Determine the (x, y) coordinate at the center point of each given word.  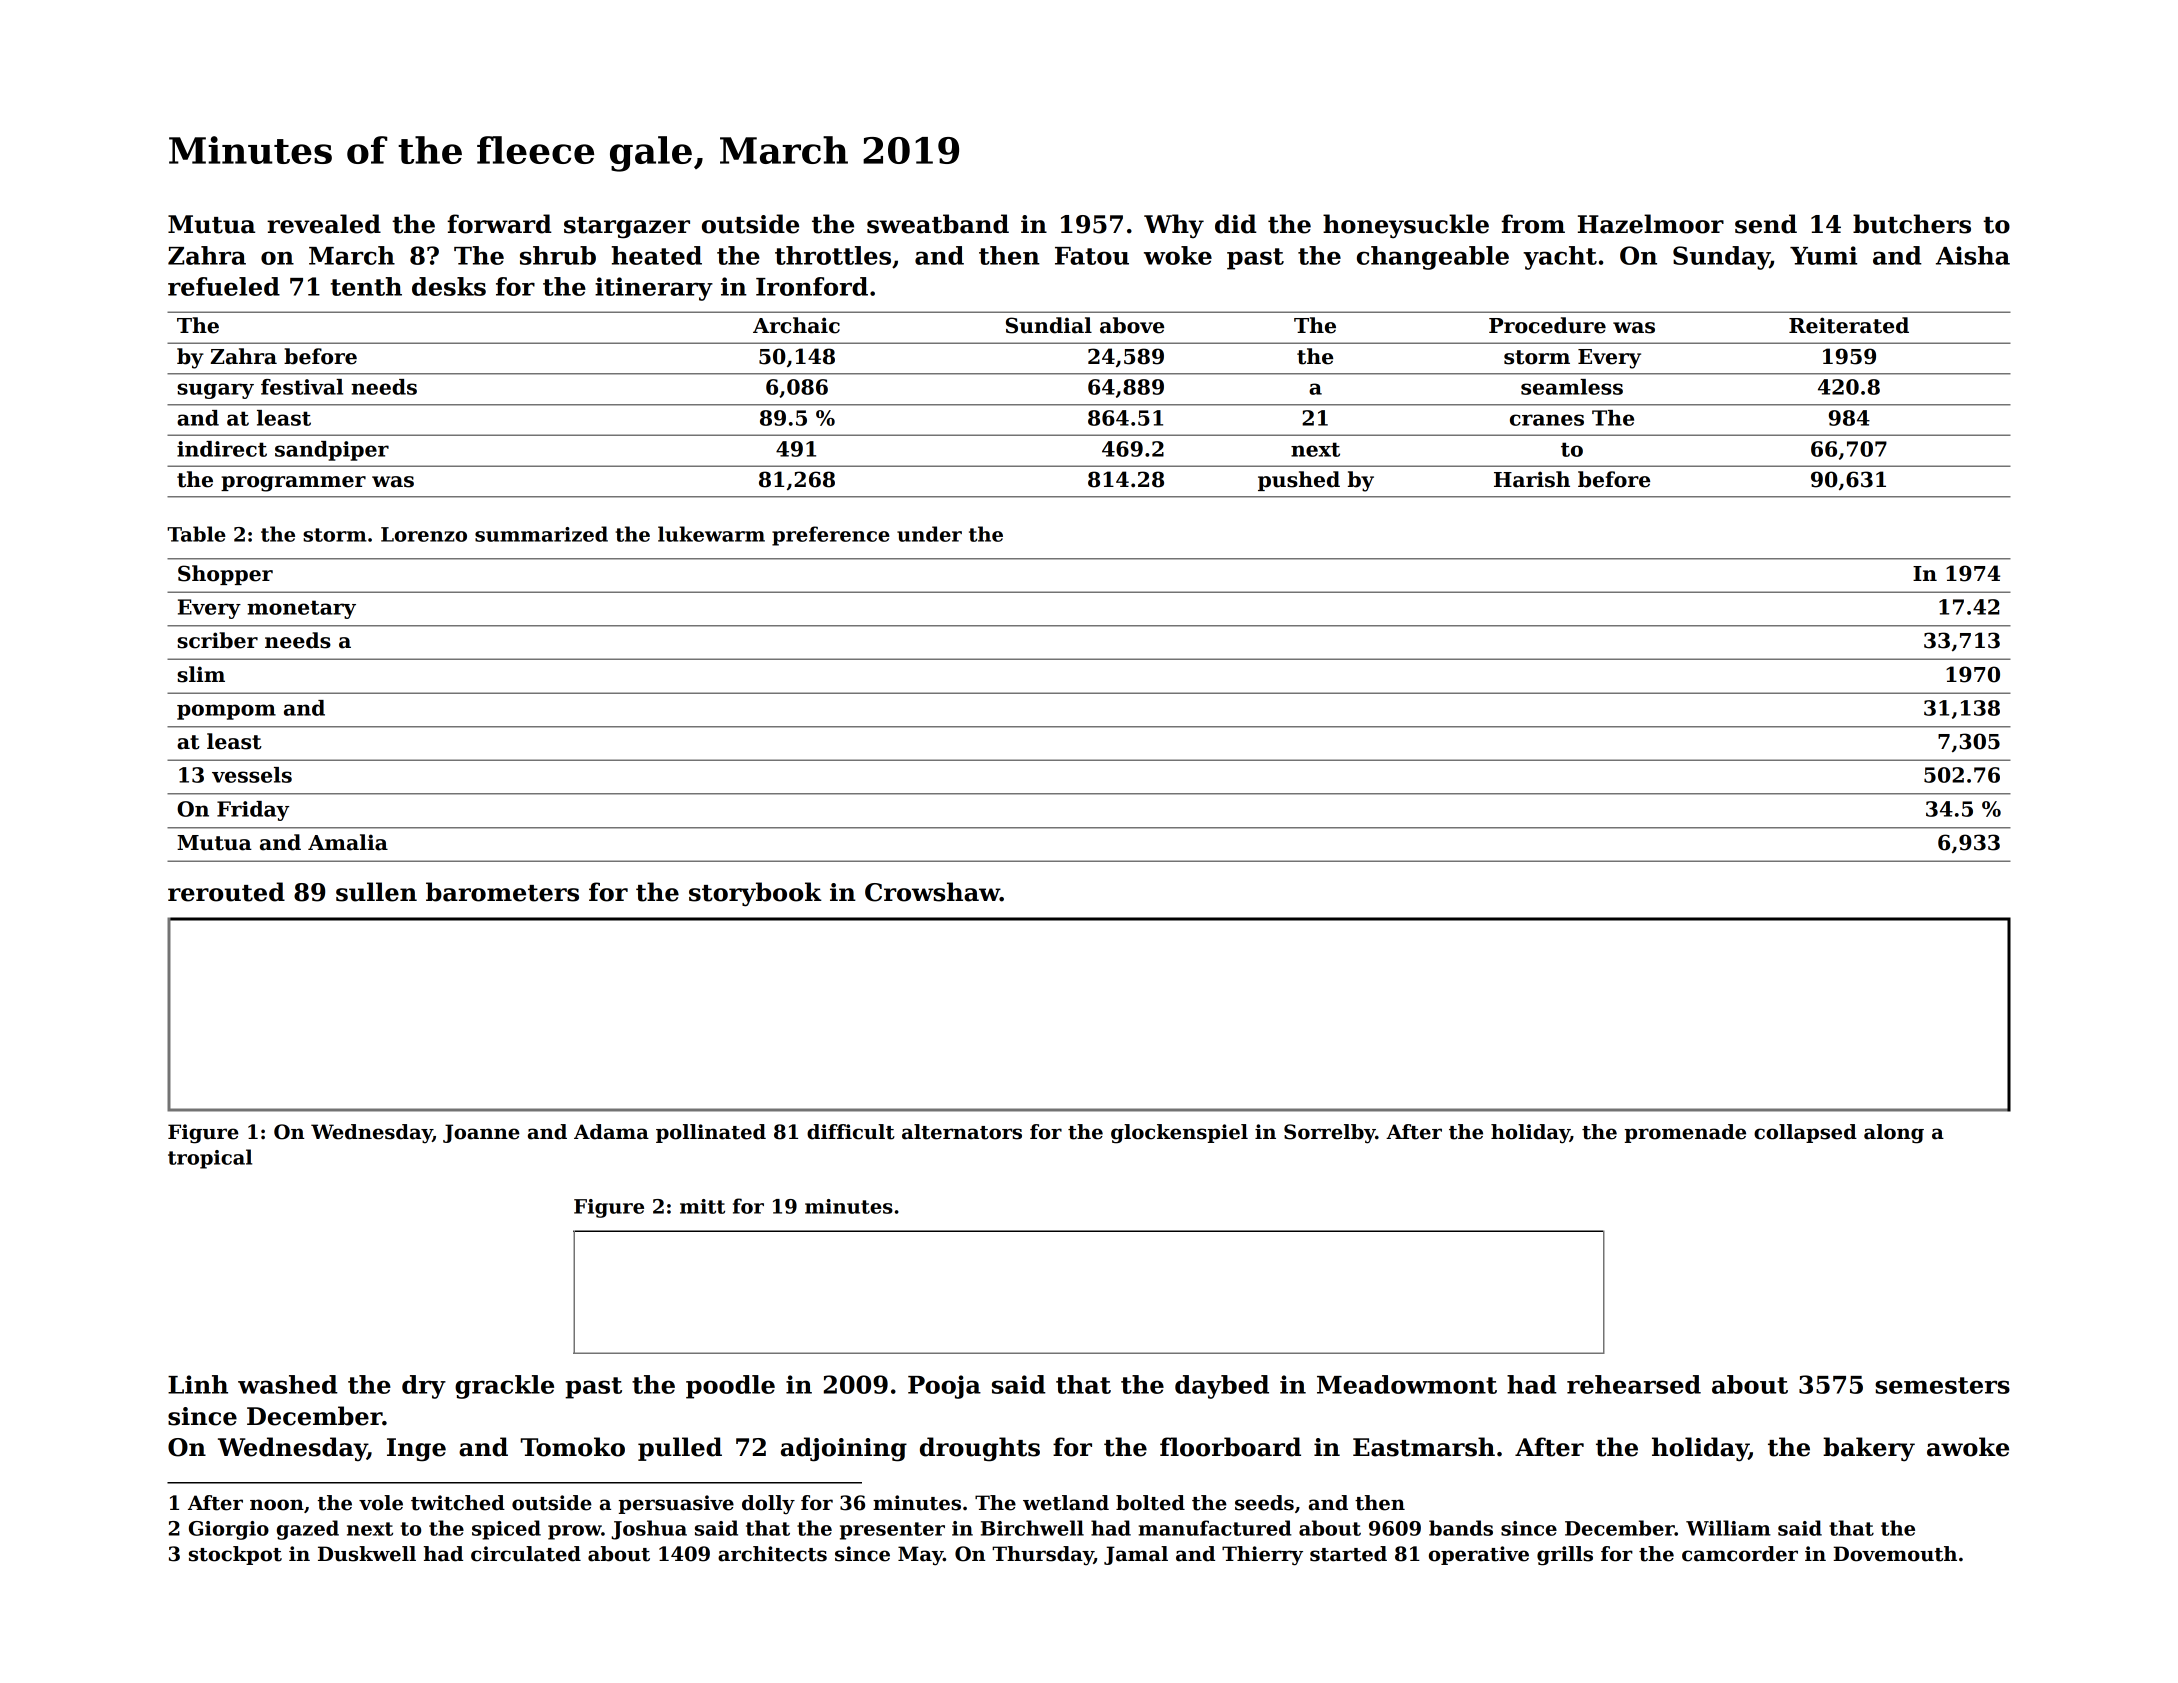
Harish (1532, 479)
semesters (1942, 1385)
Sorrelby (1330, 1134)
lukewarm (711, 534)
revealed (324, 224)
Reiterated (1849, 325)
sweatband (938, 224)
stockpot (235, 1555)
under (929, 534)
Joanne (481, 1133)
